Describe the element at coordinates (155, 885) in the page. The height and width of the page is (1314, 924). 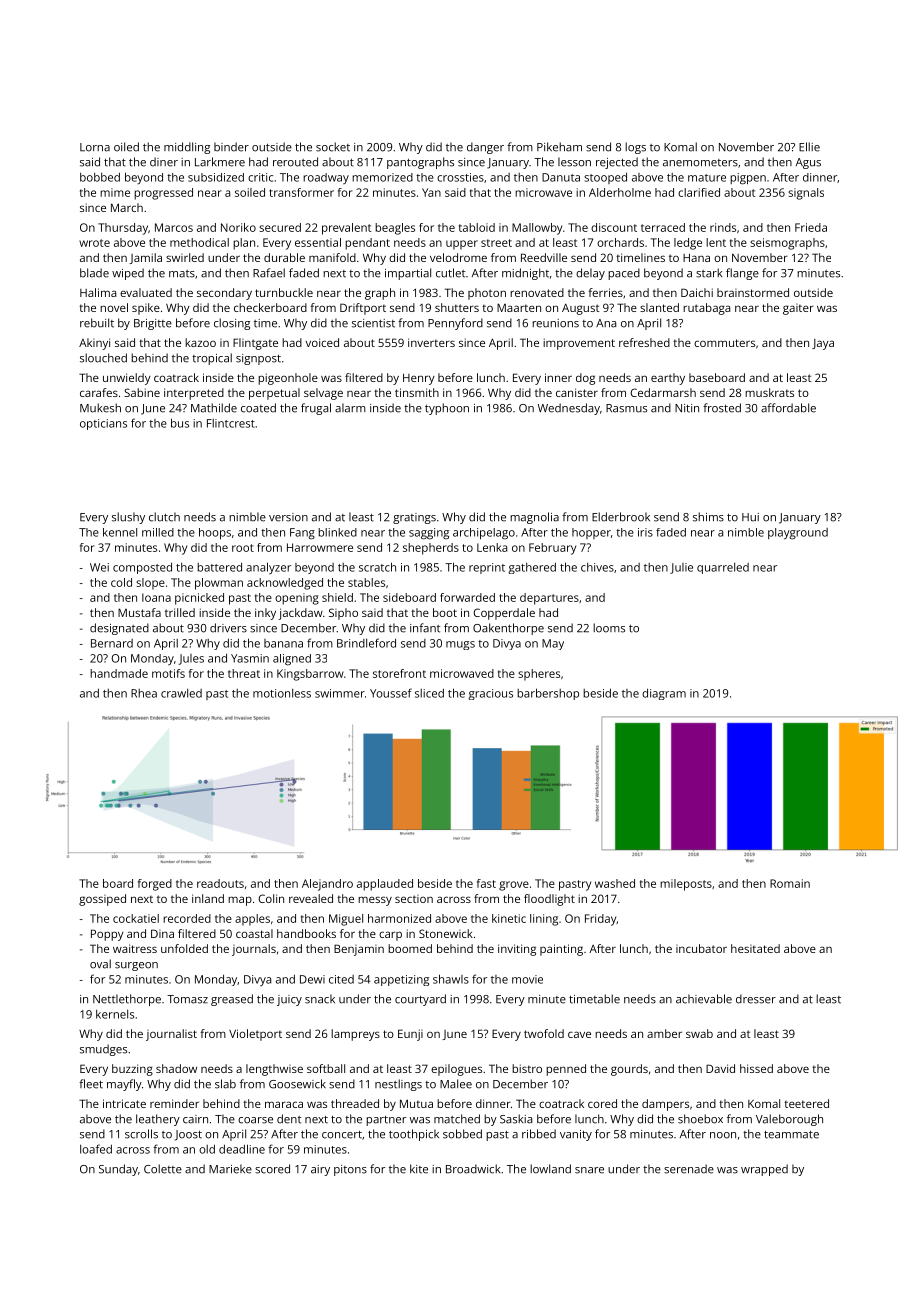
I see `forged` at that location.
